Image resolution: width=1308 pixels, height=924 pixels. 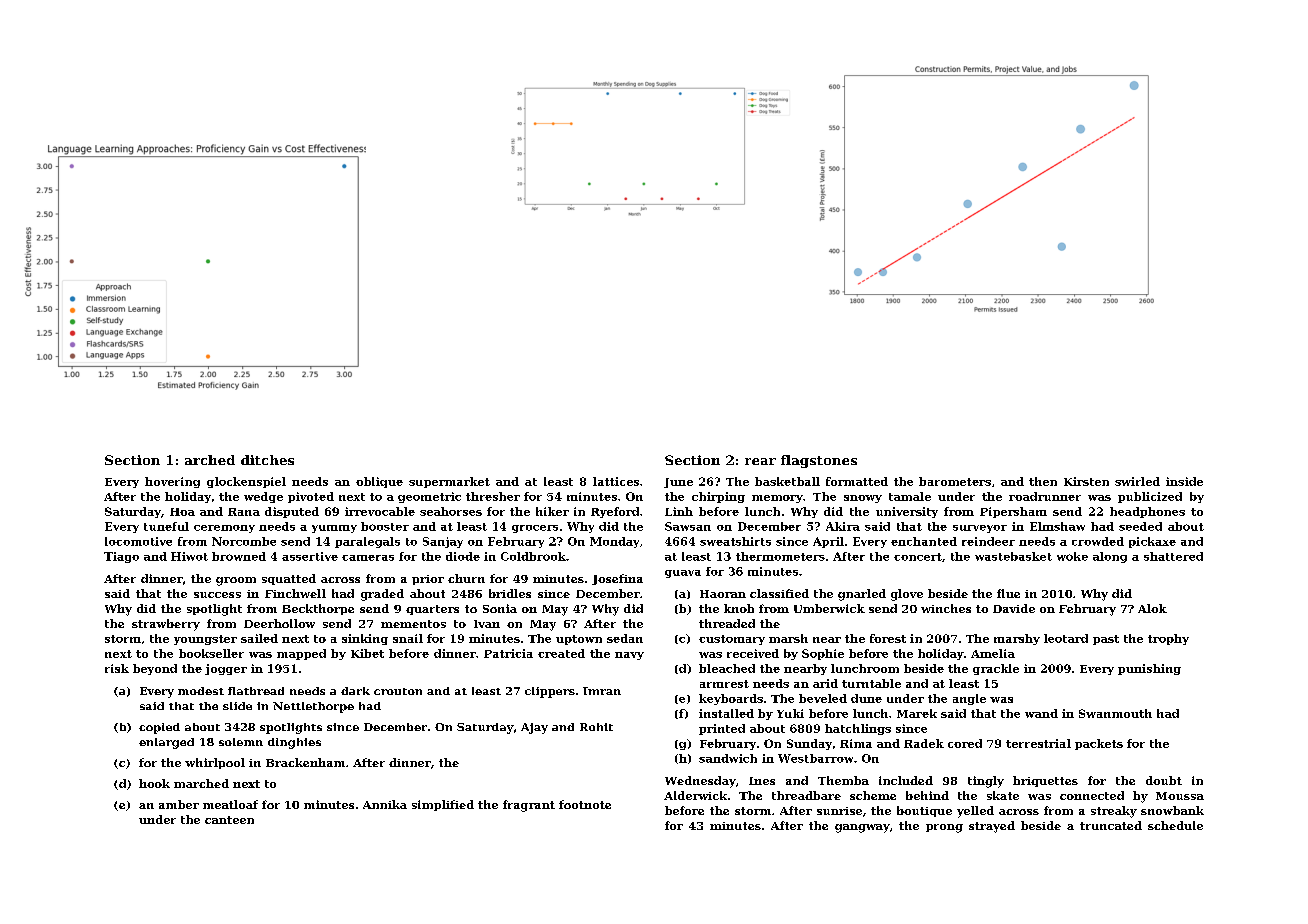 What do you see at coordinates (1099, 744) in the screenshot?
I see `packets` at bounding box center [1099, 744].
